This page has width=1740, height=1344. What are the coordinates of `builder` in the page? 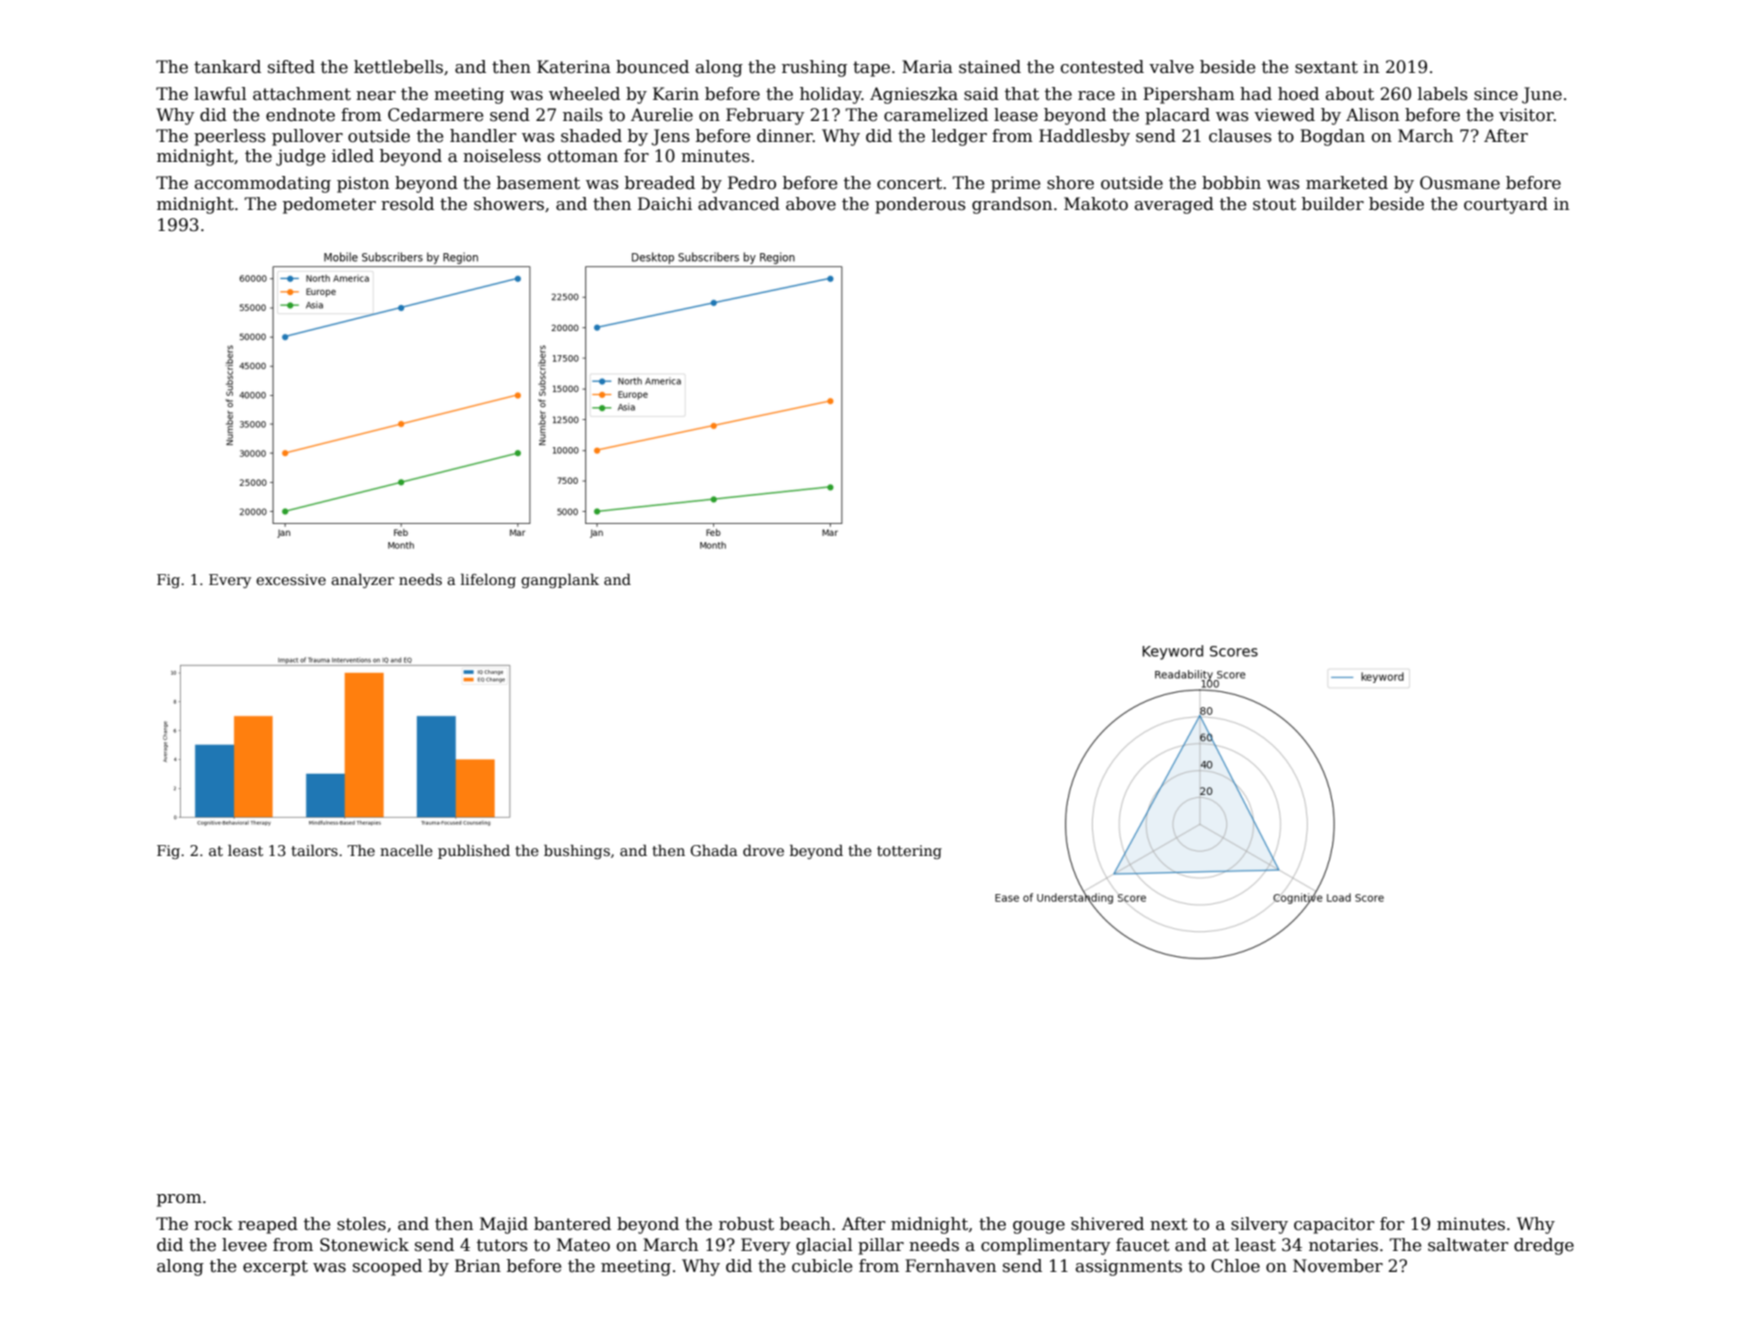 It's located at (1333, 204).
